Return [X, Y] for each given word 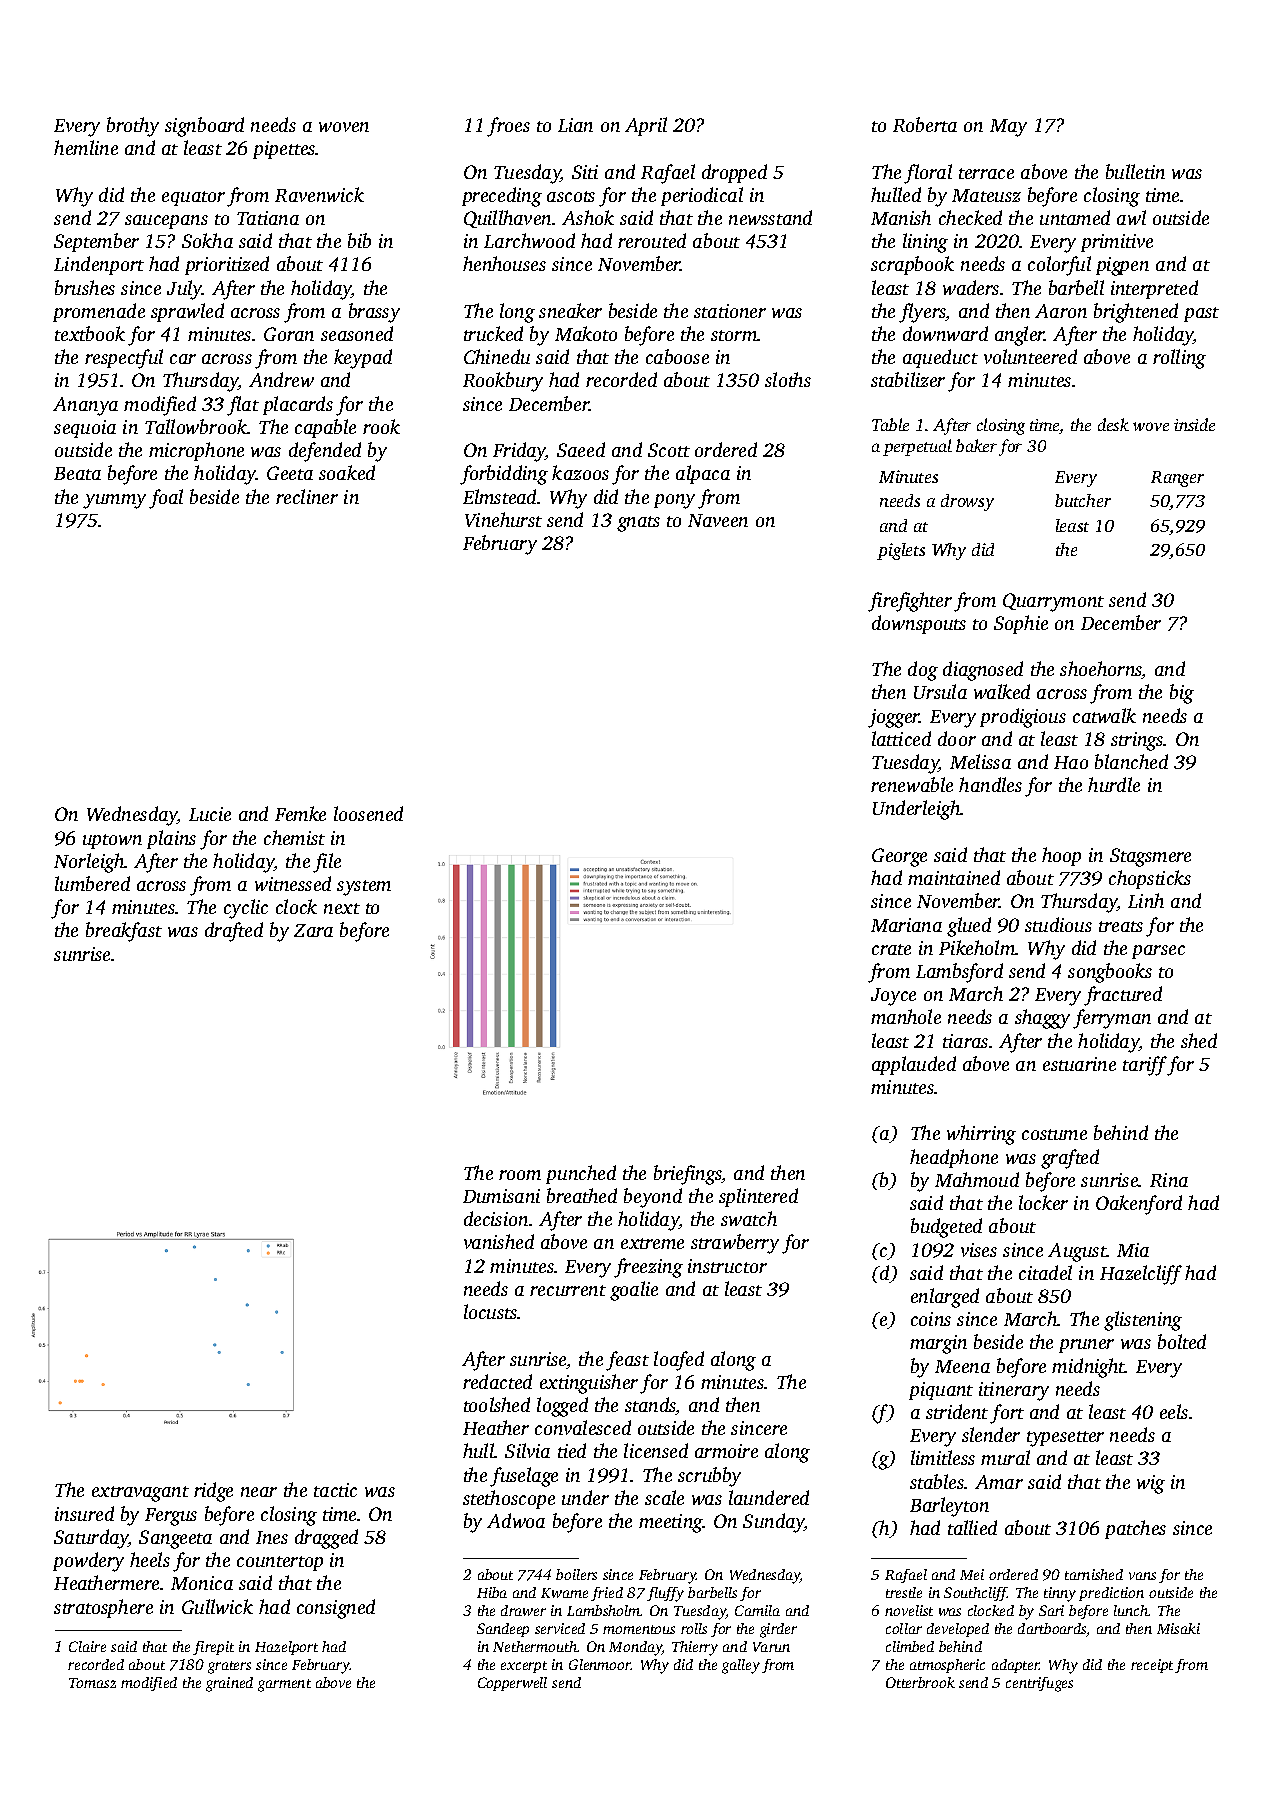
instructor [727, 1266]
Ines [272, 1537]
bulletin [1135, 171]
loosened [368, 813]
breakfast [124, 932]
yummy [114, 501]
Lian [575, 125]
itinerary [1014, 1391]
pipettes [284, 150]
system [364, 888]
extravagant [140, 1494]
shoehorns [1101, 670]
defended [325, 452]
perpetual [917, 447]
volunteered [1030, 356]
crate [891, 949]
